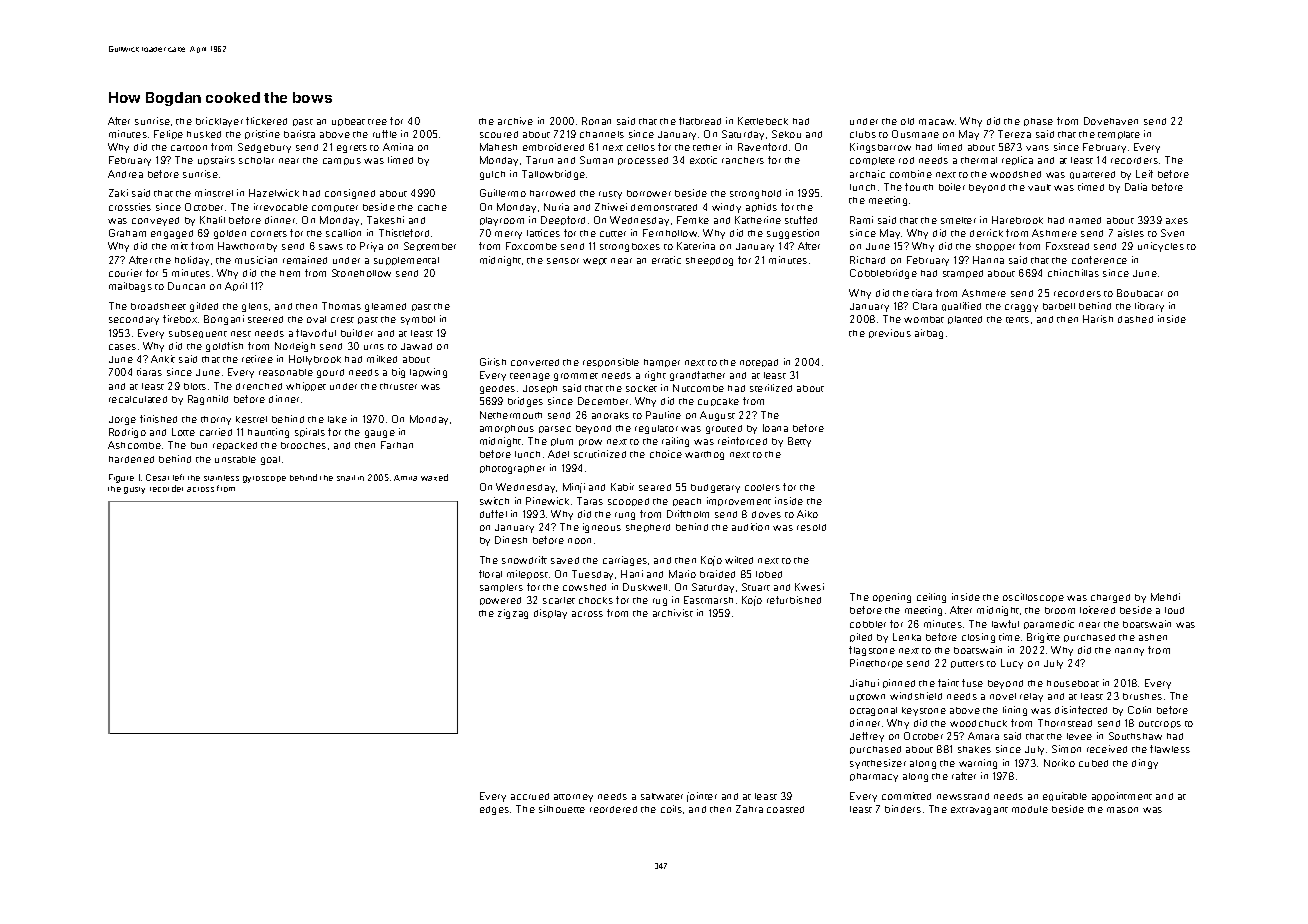 The height and width of the screenshot is (924, 1308). I want to click on resold, so click(811, 527).
